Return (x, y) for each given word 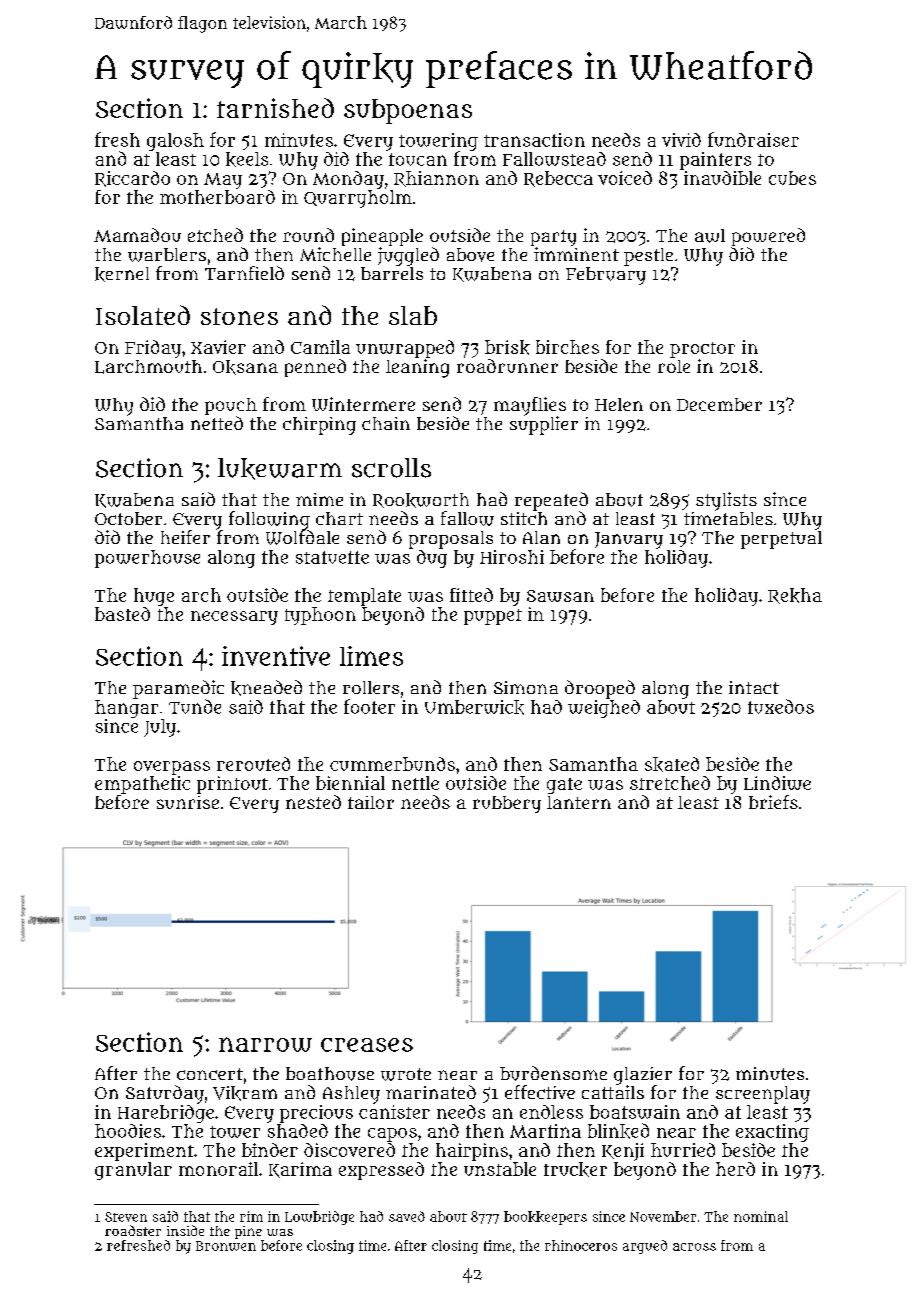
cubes (792, 178)
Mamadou (137, 235)
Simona (526, 687)
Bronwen (226, 1246)
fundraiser (753, 139)
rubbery (507, 804)
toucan (418, 159)
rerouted (253, 764)
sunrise (188, 802)
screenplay (763, 1095)
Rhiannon (436, 179)
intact (754, 687)
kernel (122, 274)
